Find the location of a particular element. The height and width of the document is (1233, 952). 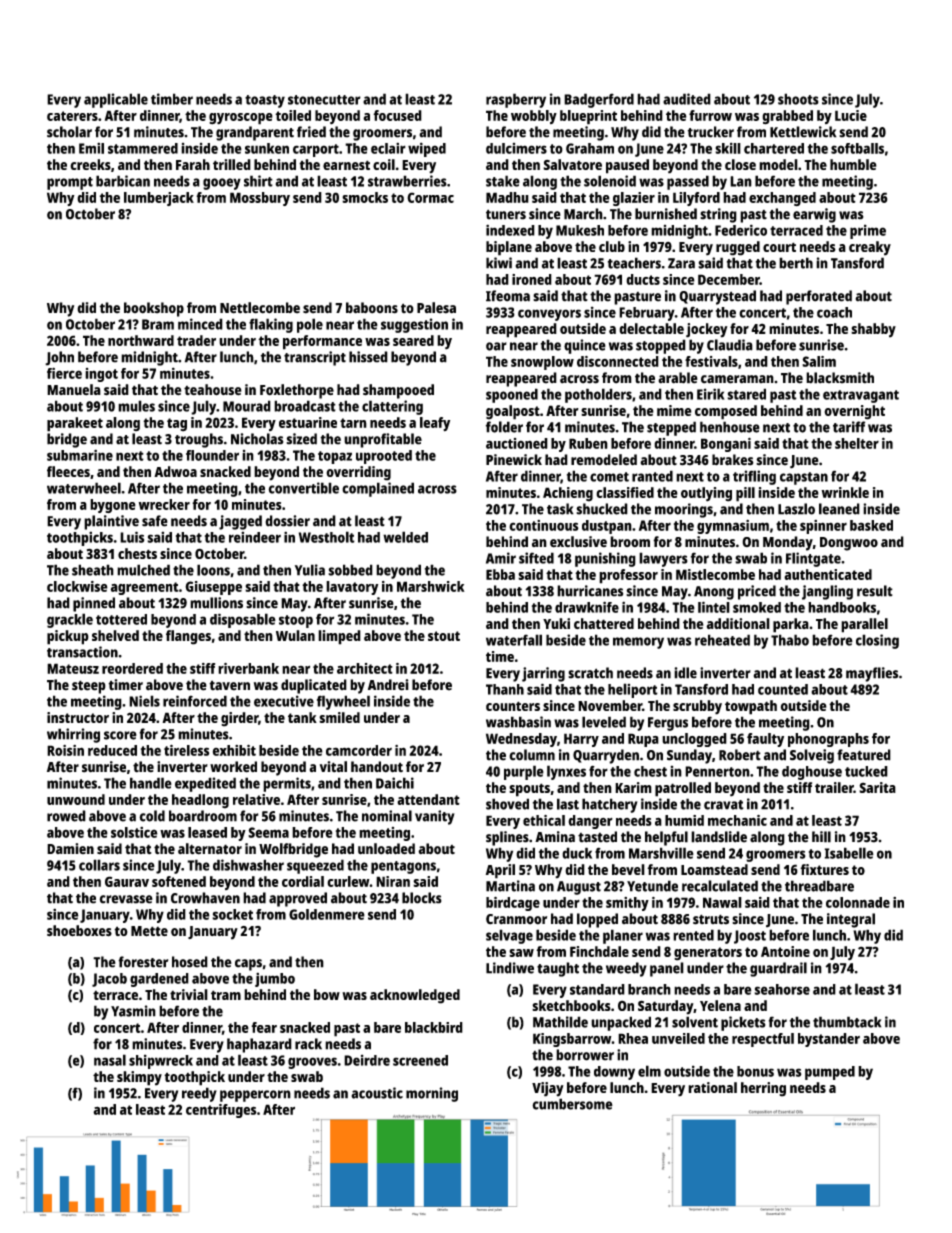

architect is located at coordinates (365, 668).
